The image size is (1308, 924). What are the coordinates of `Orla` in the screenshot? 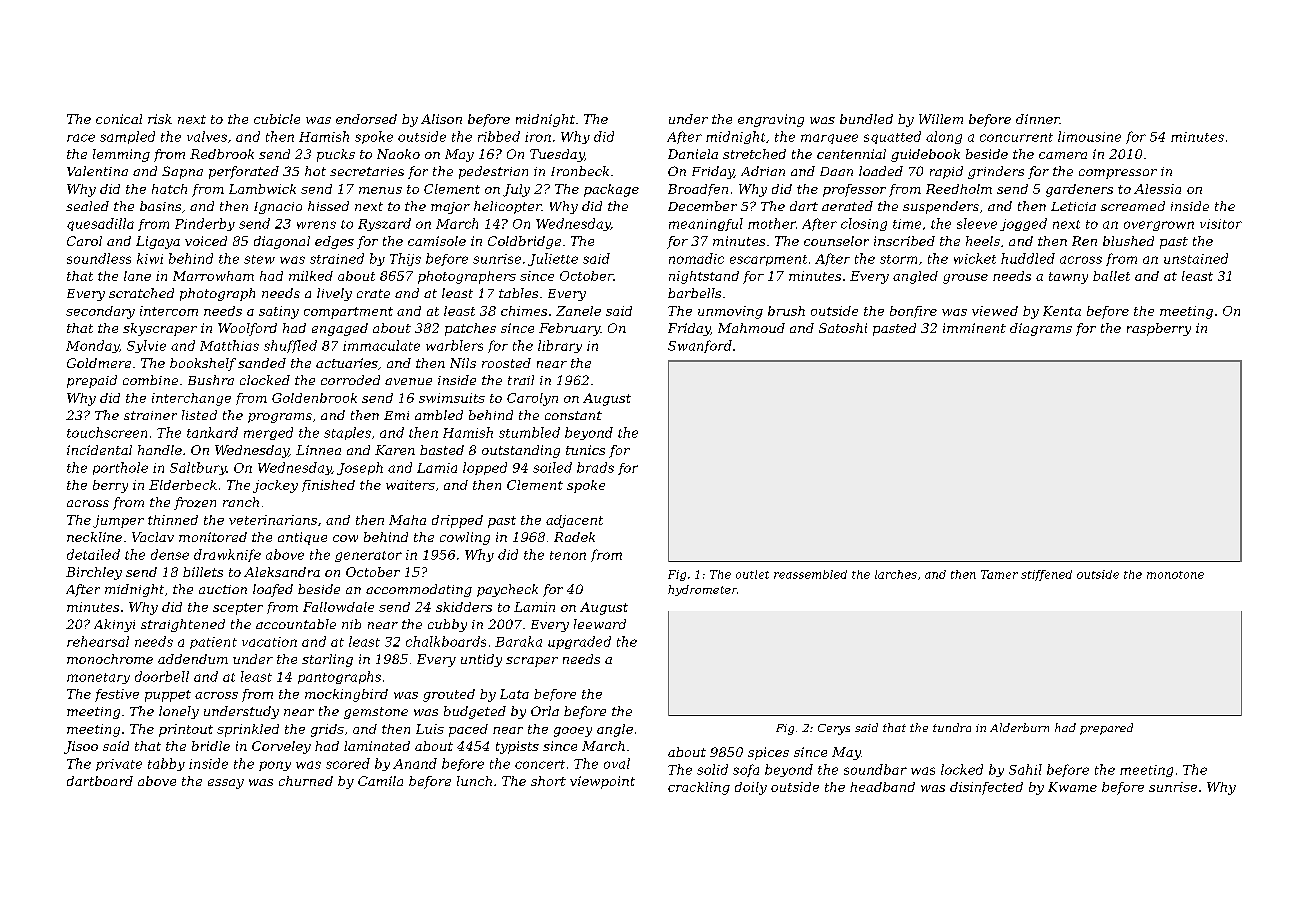 It's located at (545, 711).
